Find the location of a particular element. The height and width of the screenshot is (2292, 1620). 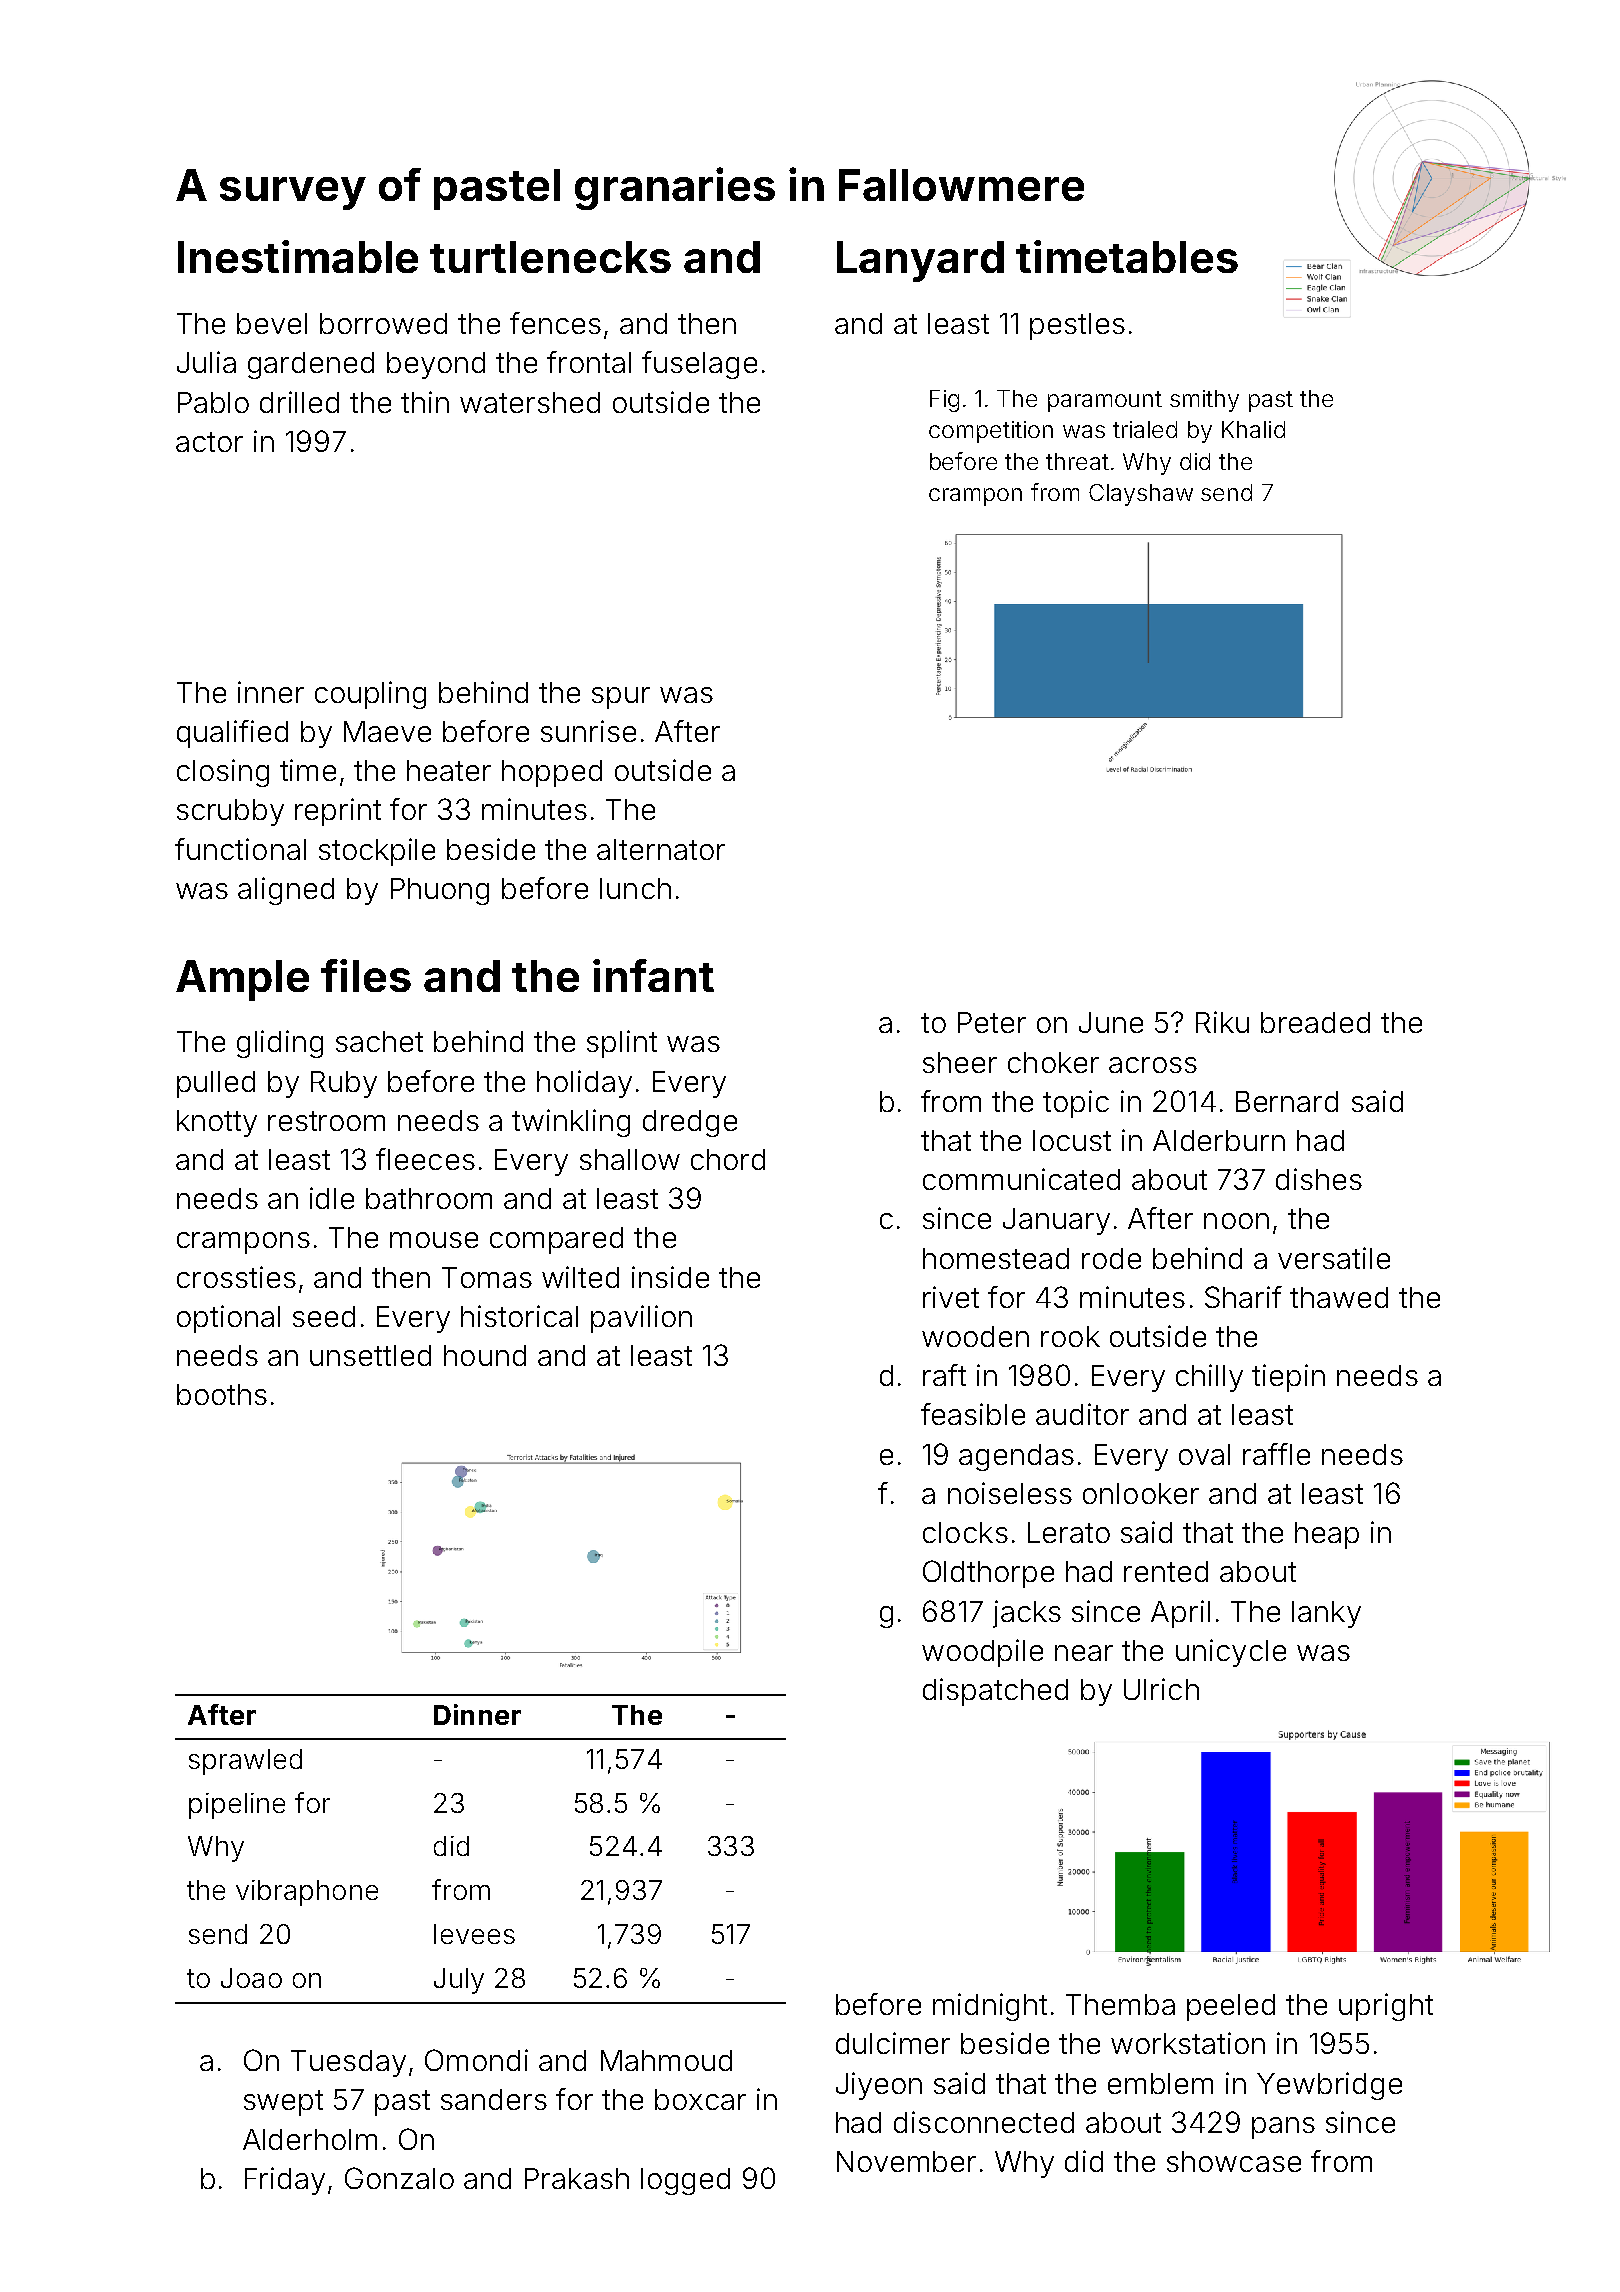

pestles is located at coordinates (1077, 326).
